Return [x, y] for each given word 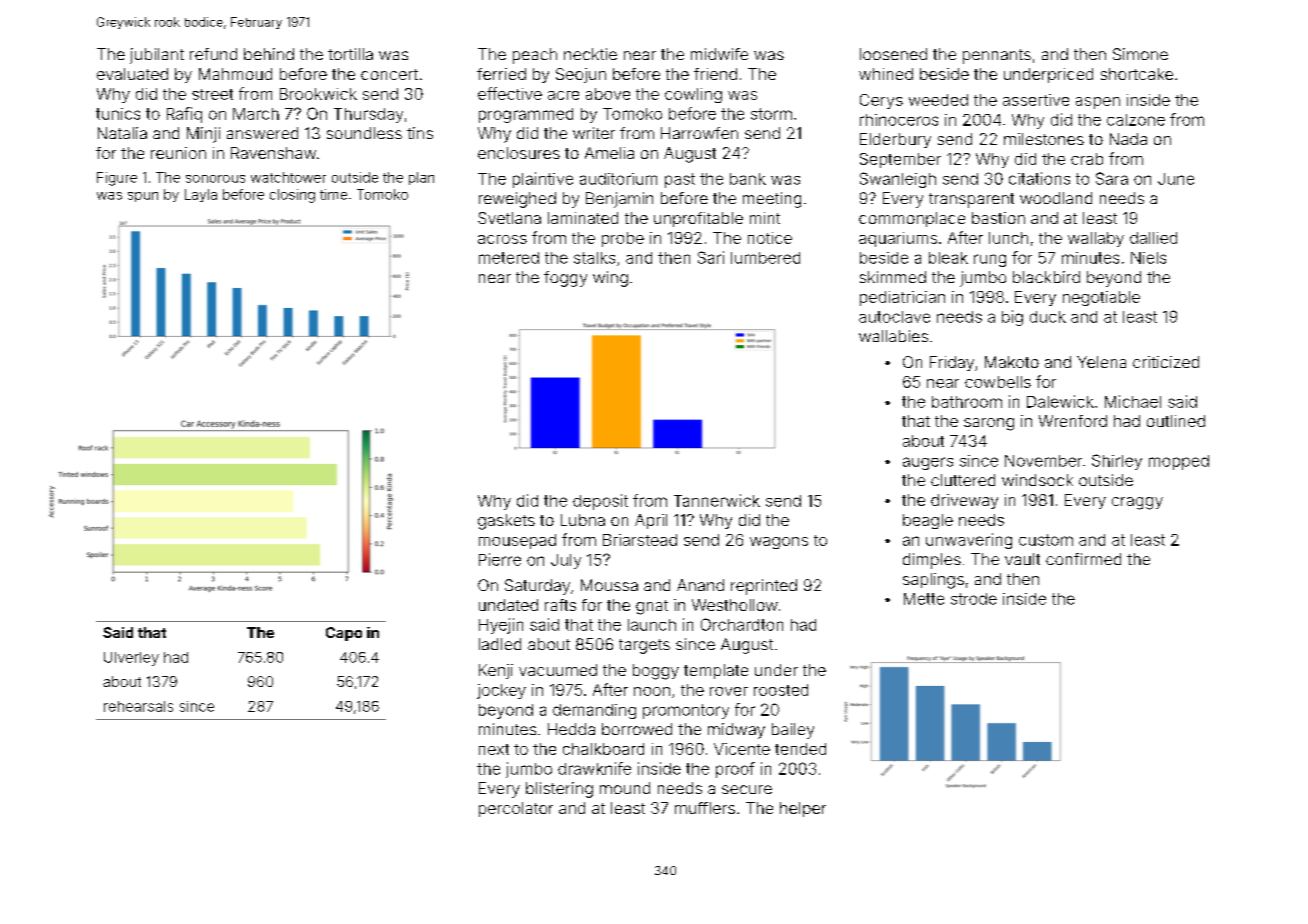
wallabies [893, 336]
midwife [719, 54]
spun [143, 197]
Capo [344, 634]
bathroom [967, 402]
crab [1087, 159]
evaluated [132, 74]
